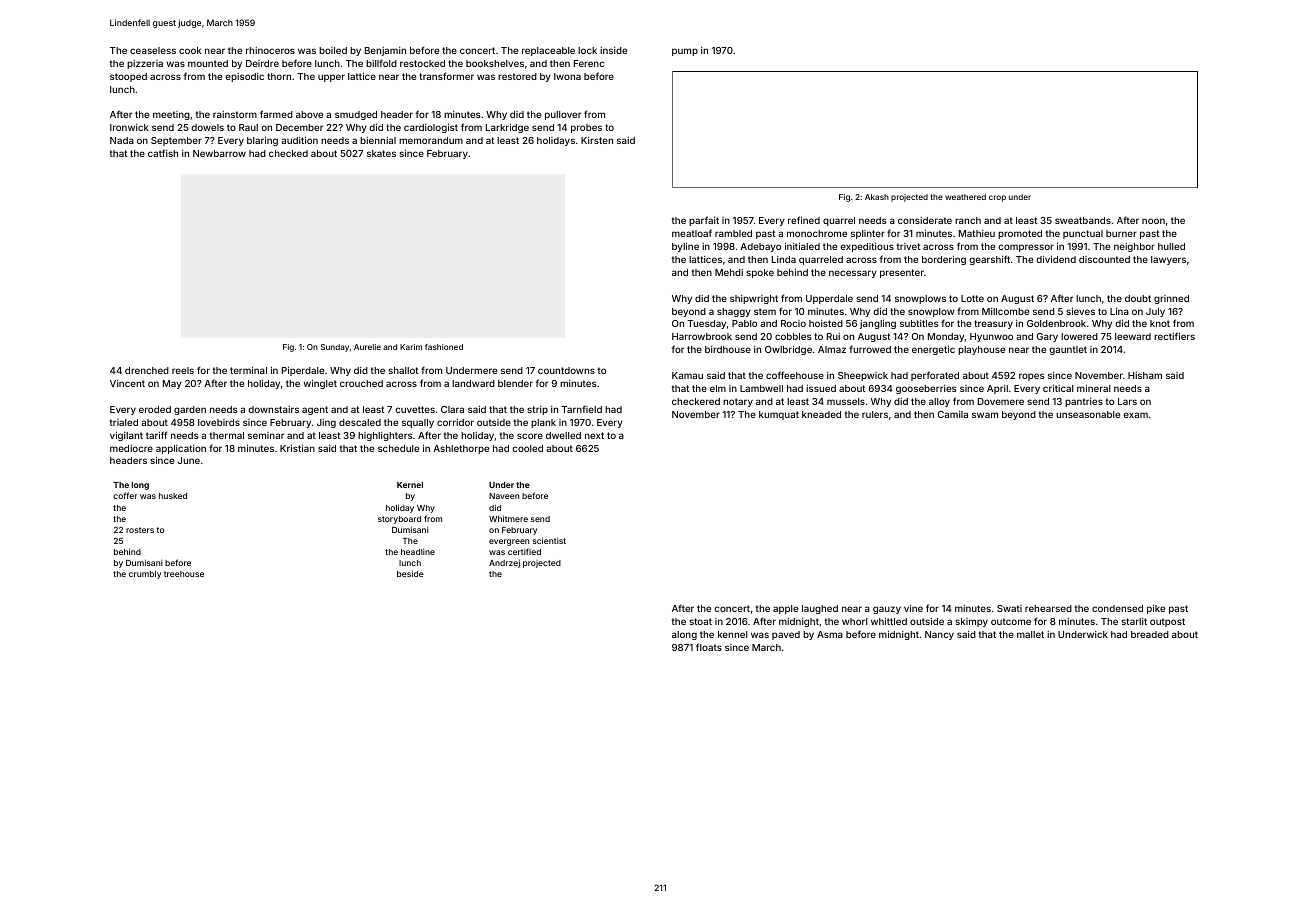 The height and width of the document is (924, 1308). What do you see at coordinates (399, 520) in the document?
I see `storyboard` at bounding box center [399, 520].
